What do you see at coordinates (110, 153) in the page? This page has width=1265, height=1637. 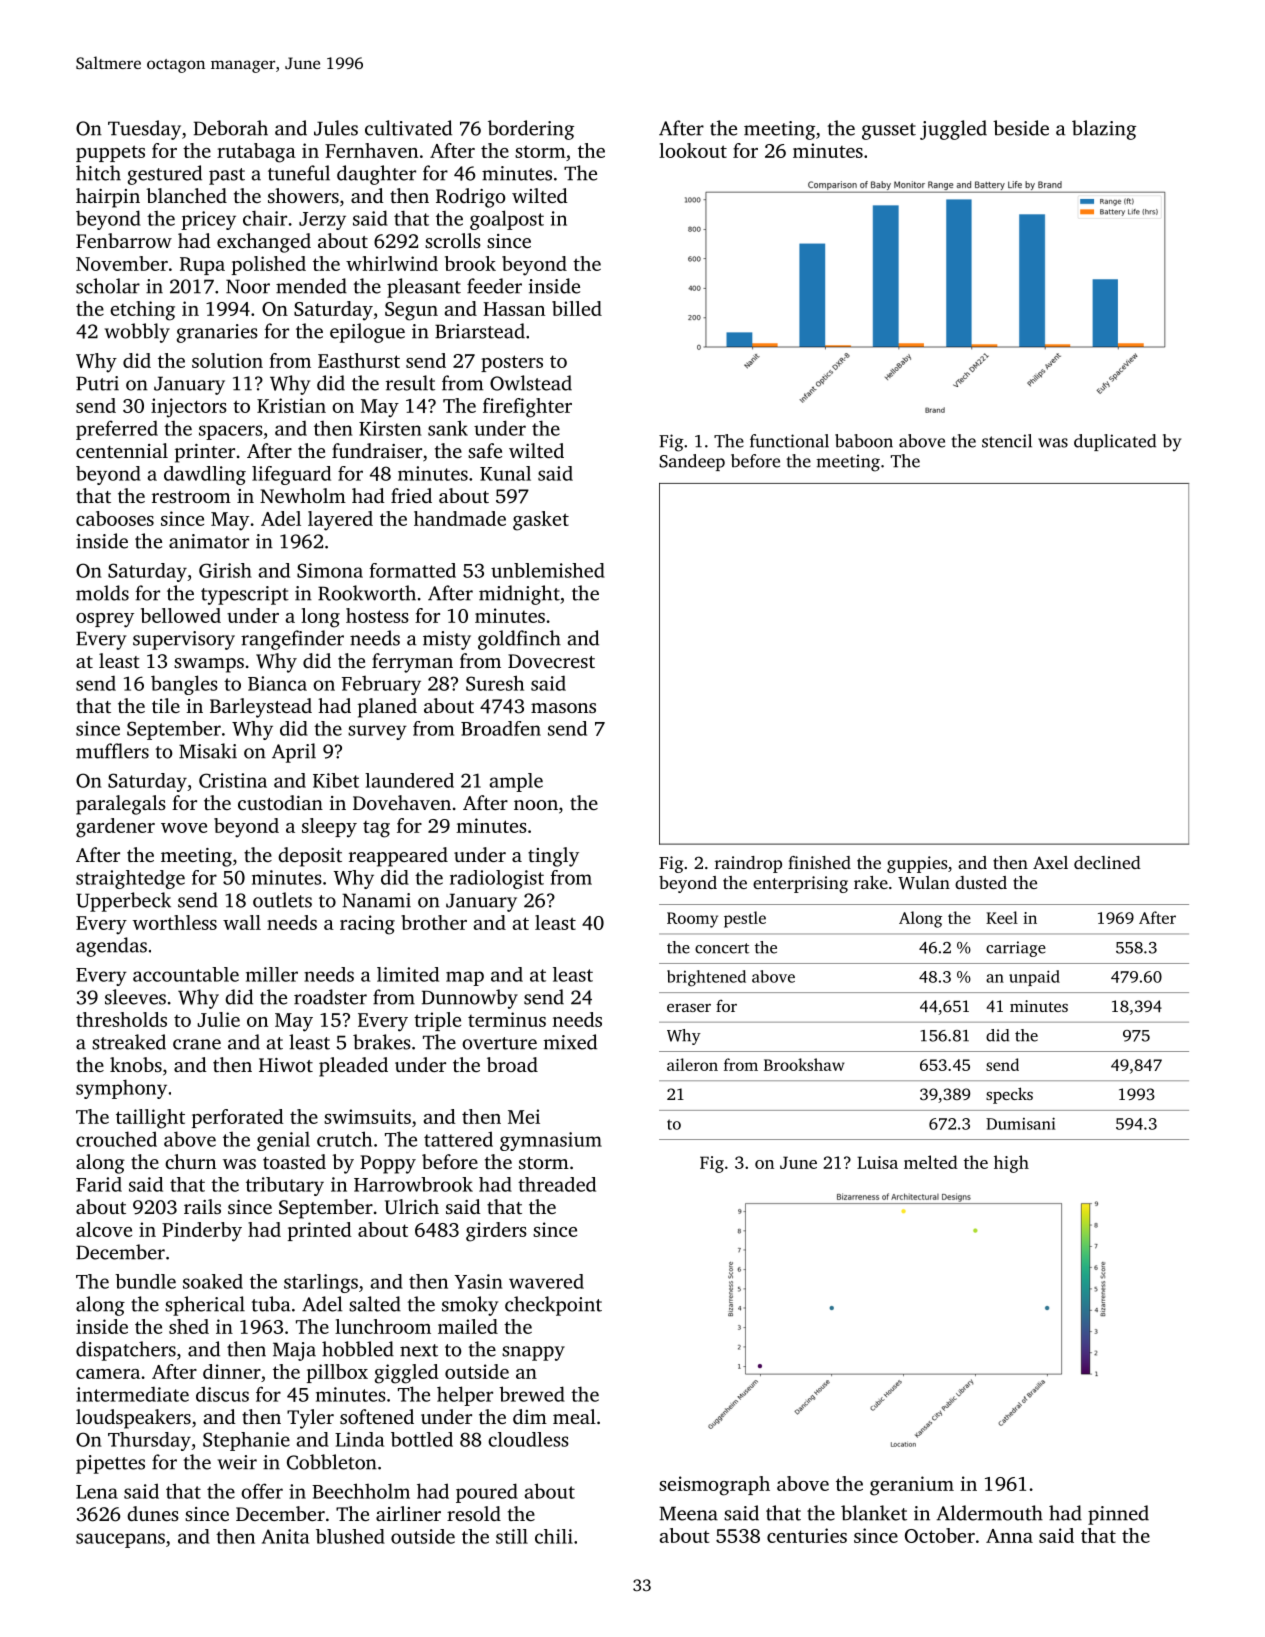 I see `puppets` at bounding box center [110, 153].
